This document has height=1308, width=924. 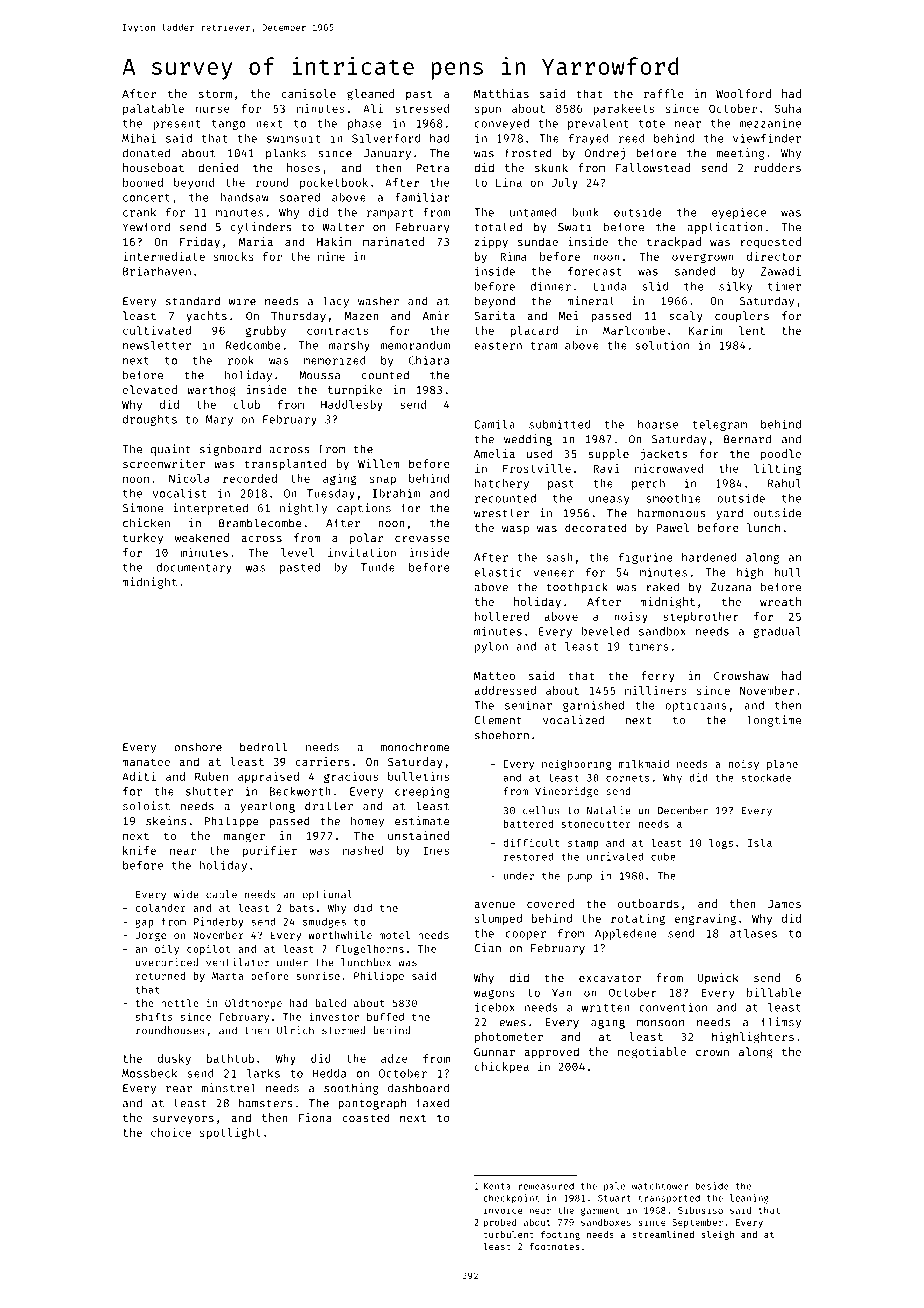 What do you see at coordinates (422, 197) in the document?
I see `familiar` at bounding box center [422, 197].
